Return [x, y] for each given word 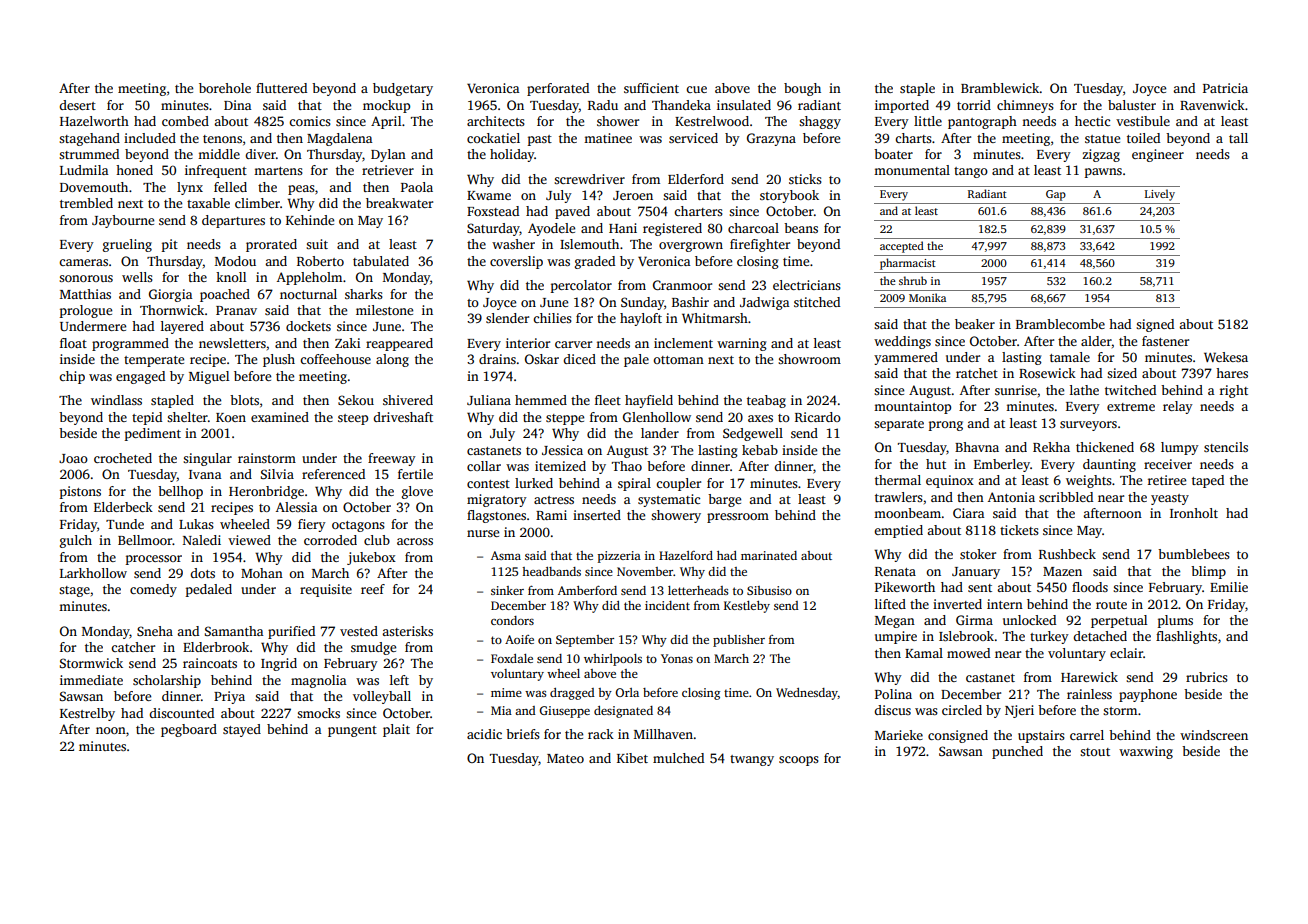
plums [1175, 621]
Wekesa [1226, 357]
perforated [558, 89]
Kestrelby [87, 714]
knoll [231, 277]
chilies [552, 318]
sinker [507, 590]
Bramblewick [1000, 88]
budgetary [403, 89]
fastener [1165, 341]
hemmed [541, 400]
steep [353, 419]
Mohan [262, 573]
